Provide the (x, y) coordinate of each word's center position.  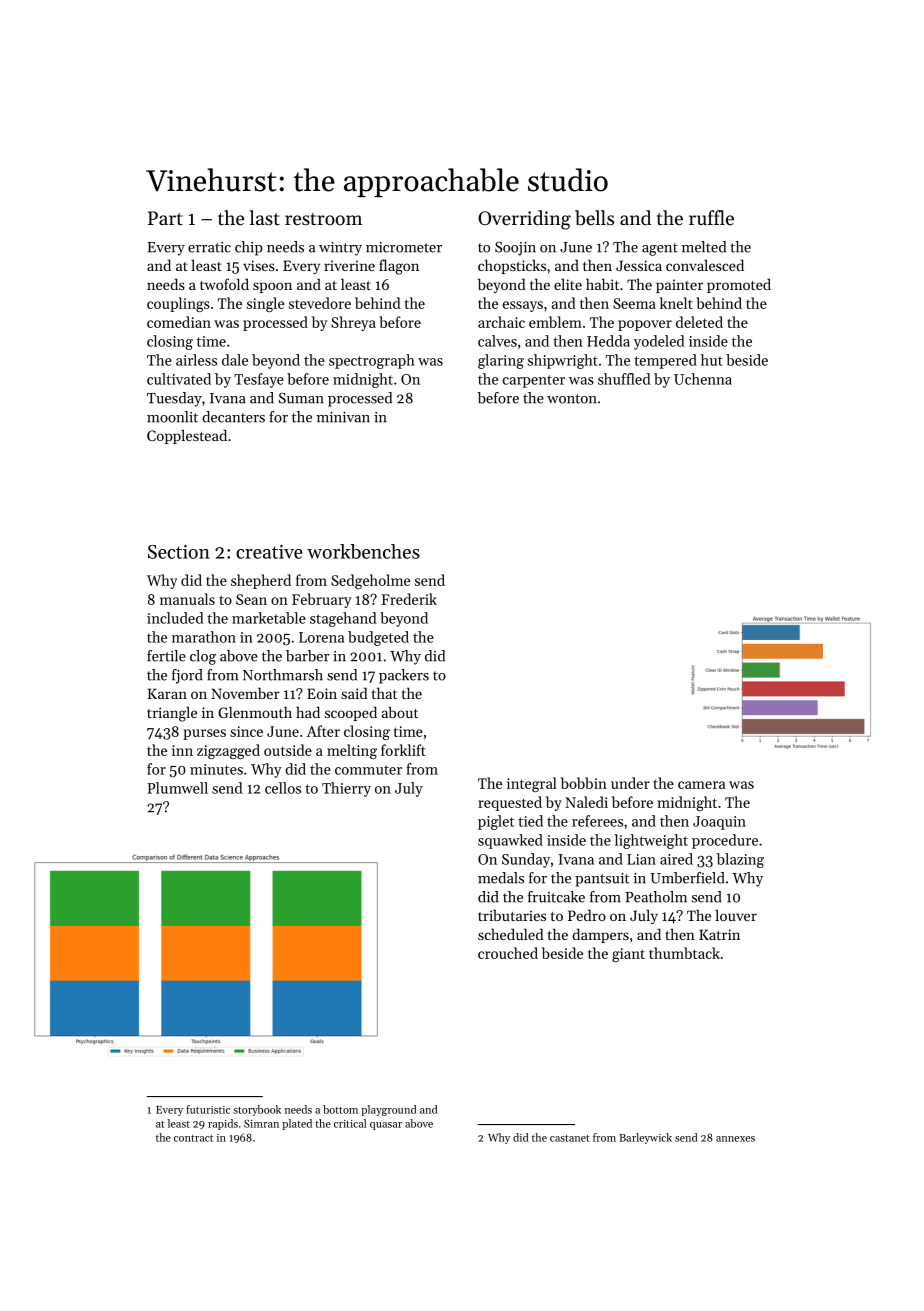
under (630, 783)
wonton (572, 399)
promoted (739, 285)
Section (179, 552)
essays (523, 306)
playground (389, 1110)
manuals (187, 599)
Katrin (719, 934)
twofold (224, 284)
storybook (257, 1110)
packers (404, 676)
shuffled (624, 379)
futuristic (208, 1109)
